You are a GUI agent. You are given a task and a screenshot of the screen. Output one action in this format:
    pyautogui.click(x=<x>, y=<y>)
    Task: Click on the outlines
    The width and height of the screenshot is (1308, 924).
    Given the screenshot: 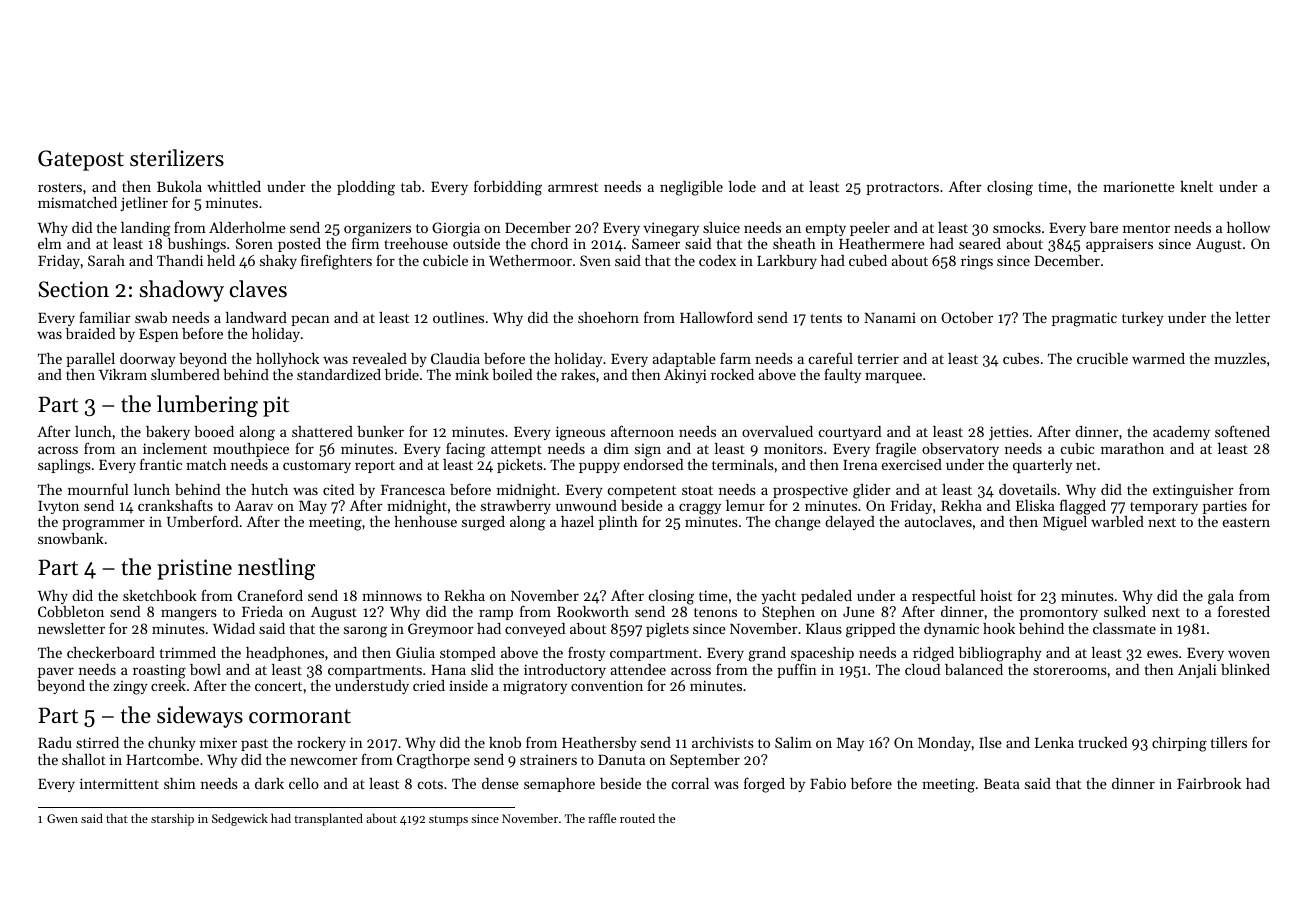 What is the action you would take?
    pyautogui.click(x=458, y=317)
